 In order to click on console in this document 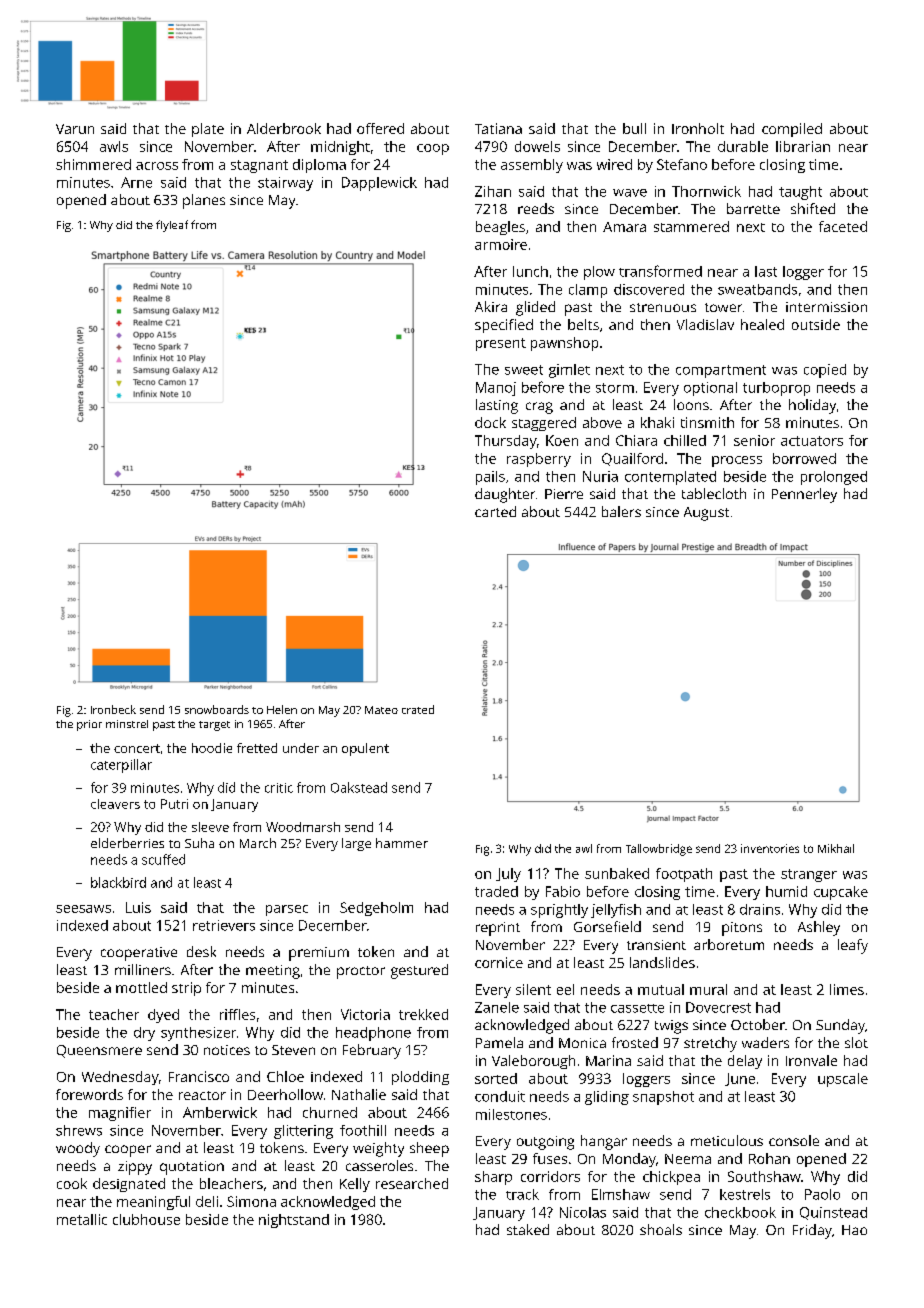, I will do `click(794, 1140)`.
